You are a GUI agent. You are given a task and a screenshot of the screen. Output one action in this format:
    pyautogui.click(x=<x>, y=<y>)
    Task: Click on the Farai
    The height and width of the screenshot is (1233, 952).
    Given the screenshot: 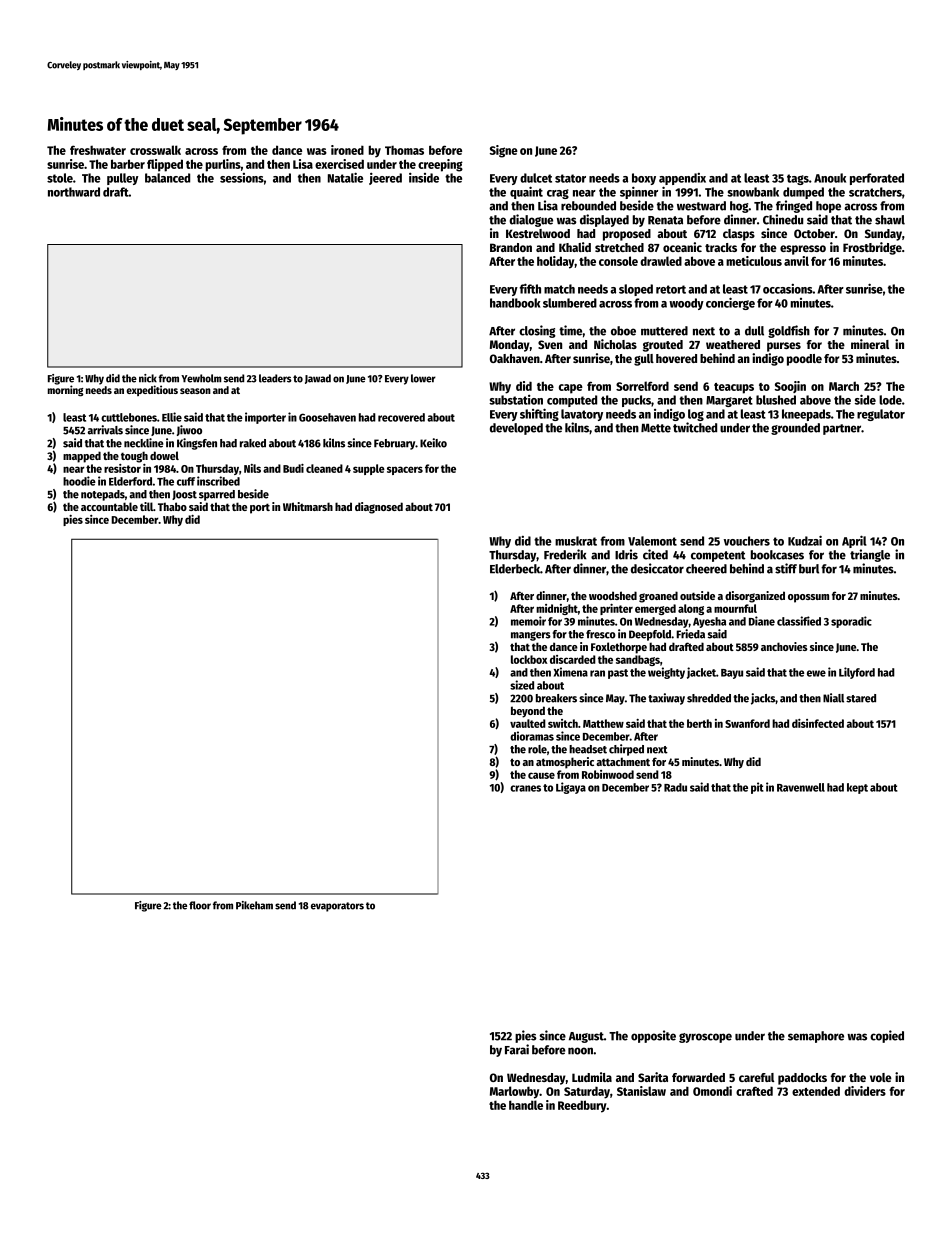 What is the action you would take?
    pyautogui.click(x=517, y=1049)
